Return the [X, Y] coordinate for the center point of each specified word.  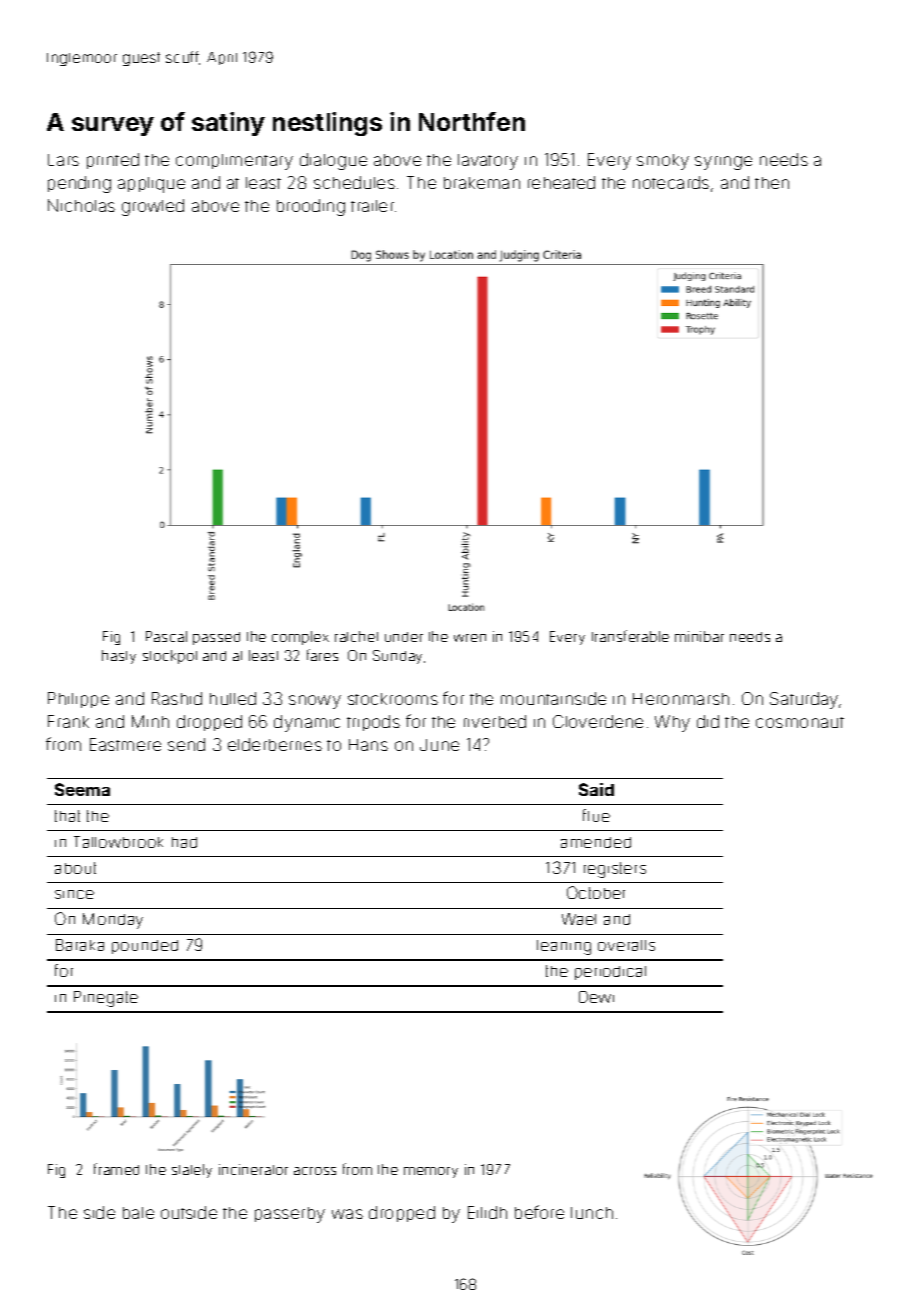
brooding [311, 207]
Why [672, 723]
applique [151, 185]
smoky [663, 162]
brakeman [482, 183]
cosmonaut [800, 722]
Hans [368, 745]
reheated [561, 182]
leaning [564, 947]
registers [615, 870]
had [184, 842]
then [772, 183]
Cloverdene [598, 721]
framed [116, 1169]
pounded [145, 947]
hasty [119, 657]
